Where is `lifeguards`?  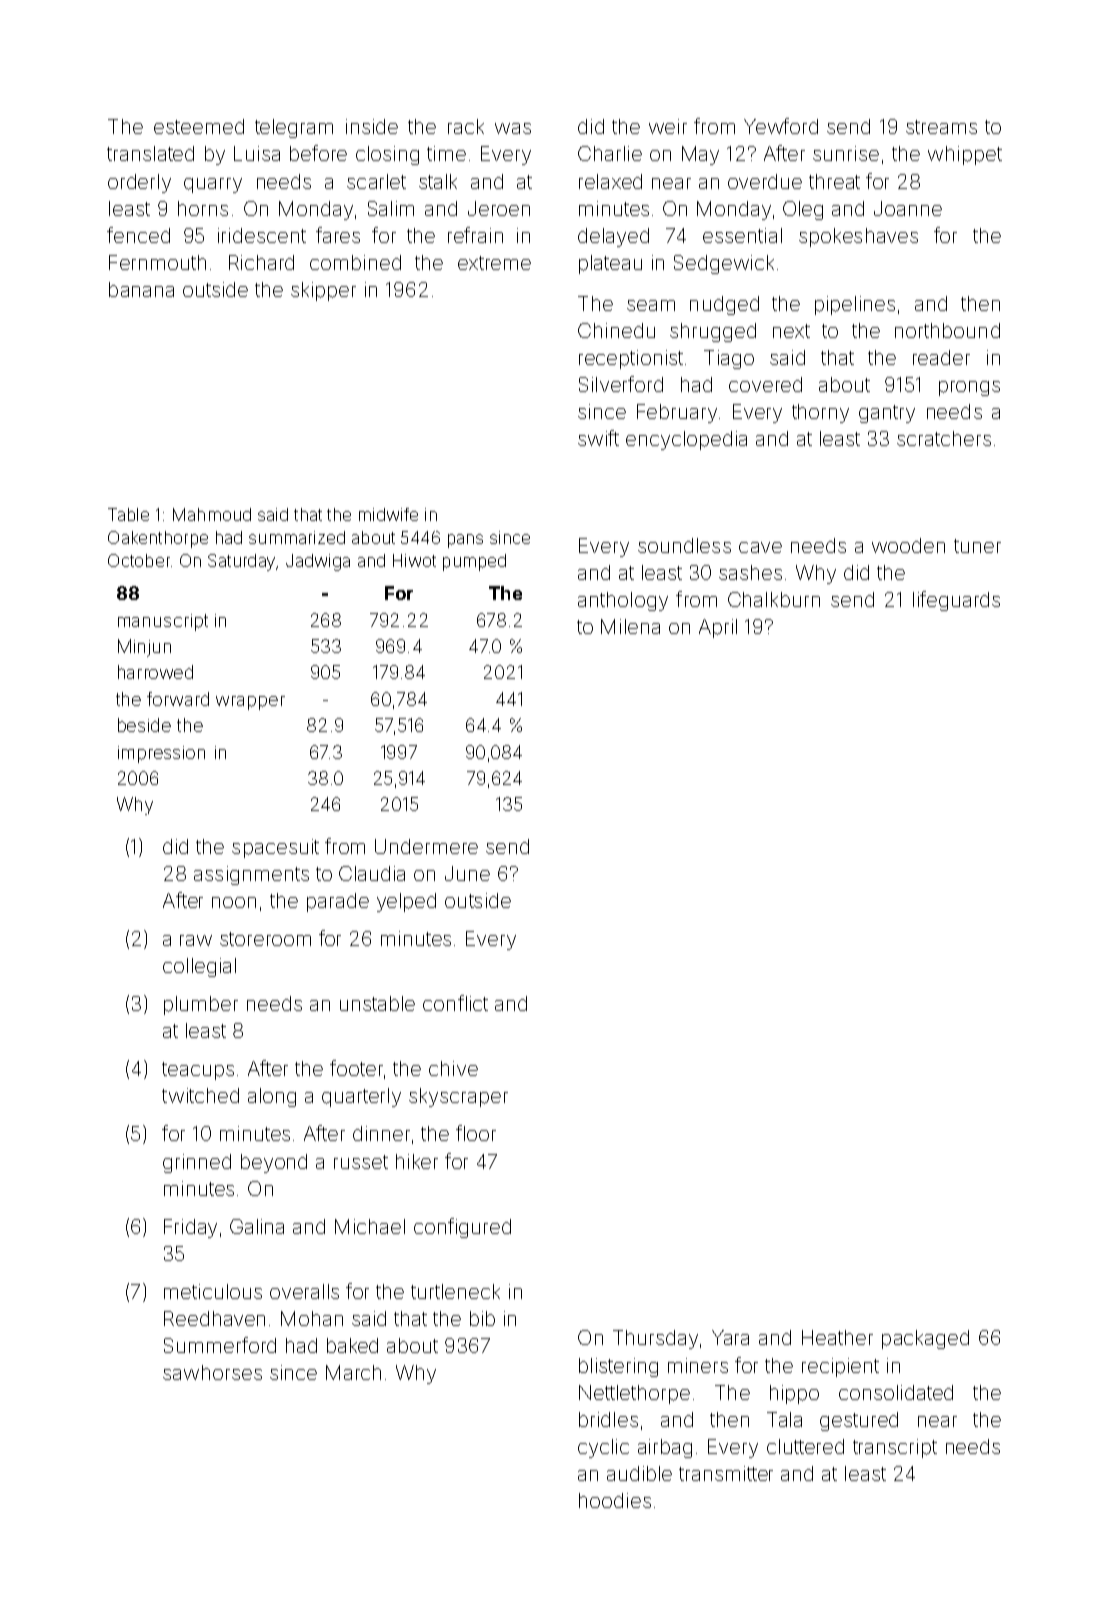 lifeguards is located at coordinates (956, 601).
